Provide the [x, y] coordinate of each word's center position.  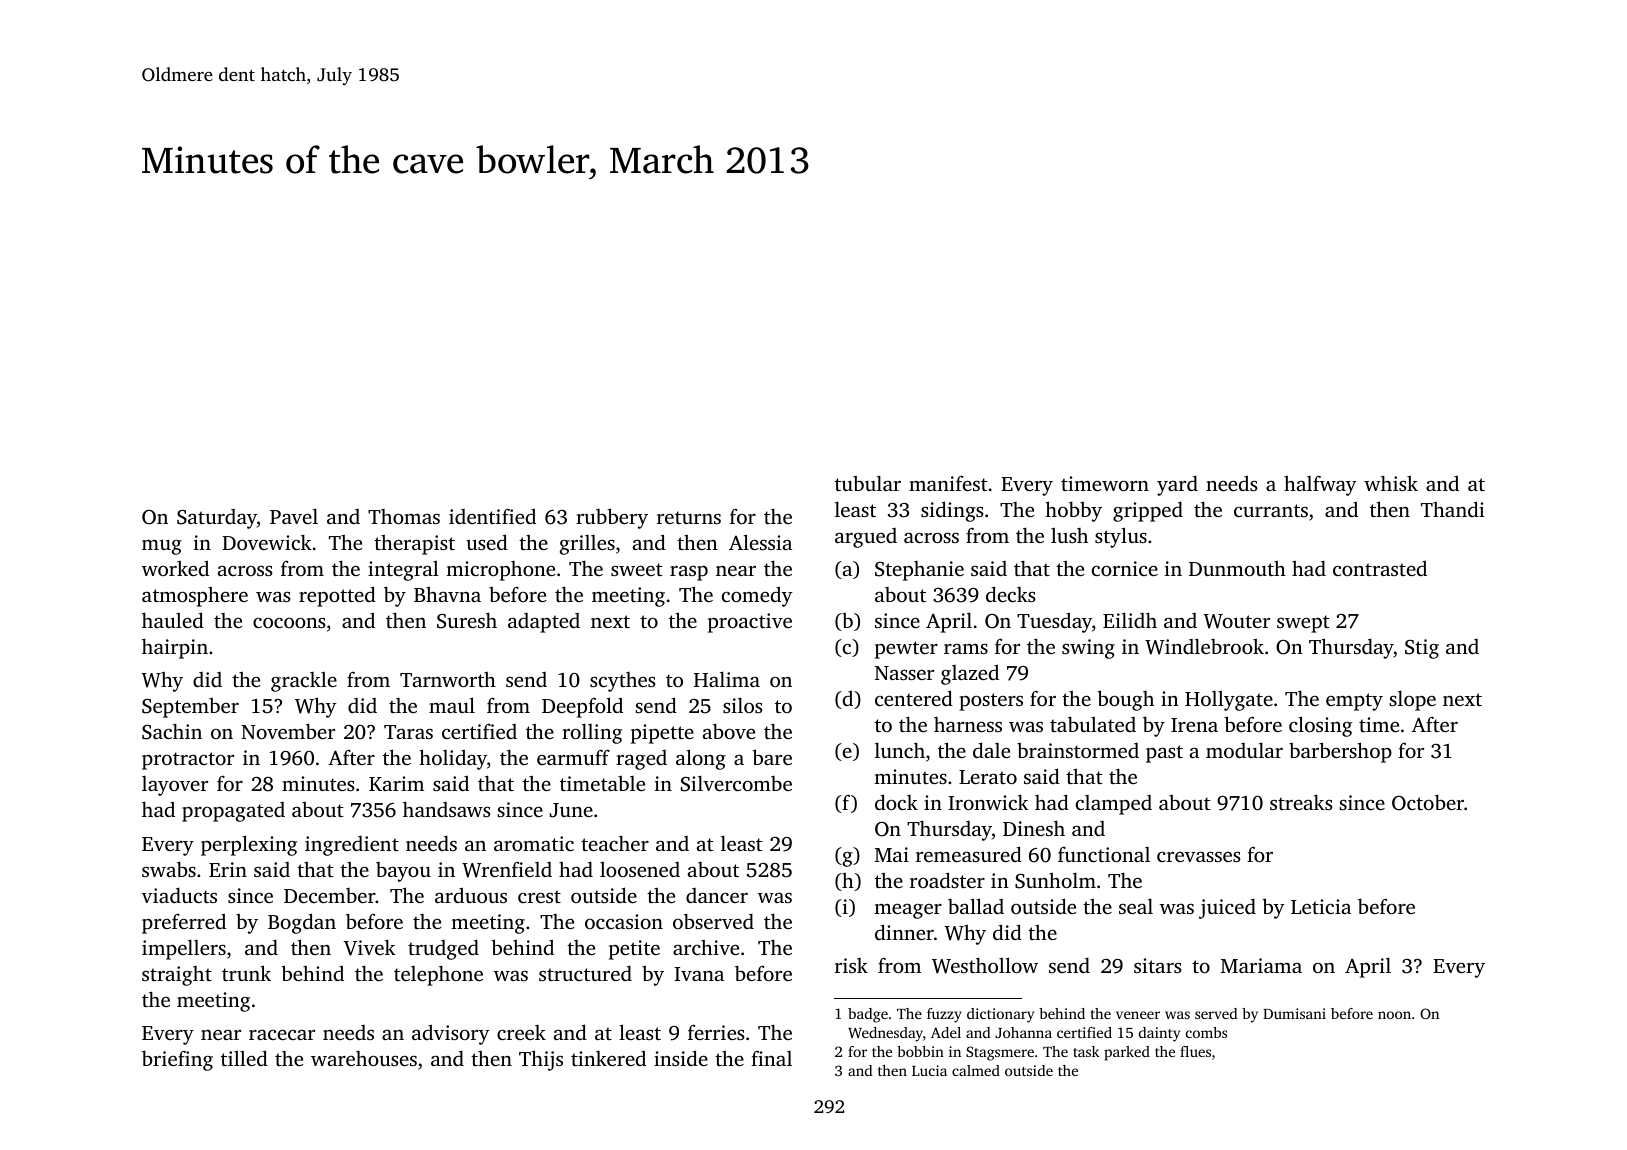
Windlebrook [1204, 646]
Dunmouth [1237, 568]
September [190, 708]
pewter [906, 650]
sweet [637, 569]
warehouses [364, 1058]
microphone [500, 571]
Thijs [541, 1060]
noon [1394, 1015]
